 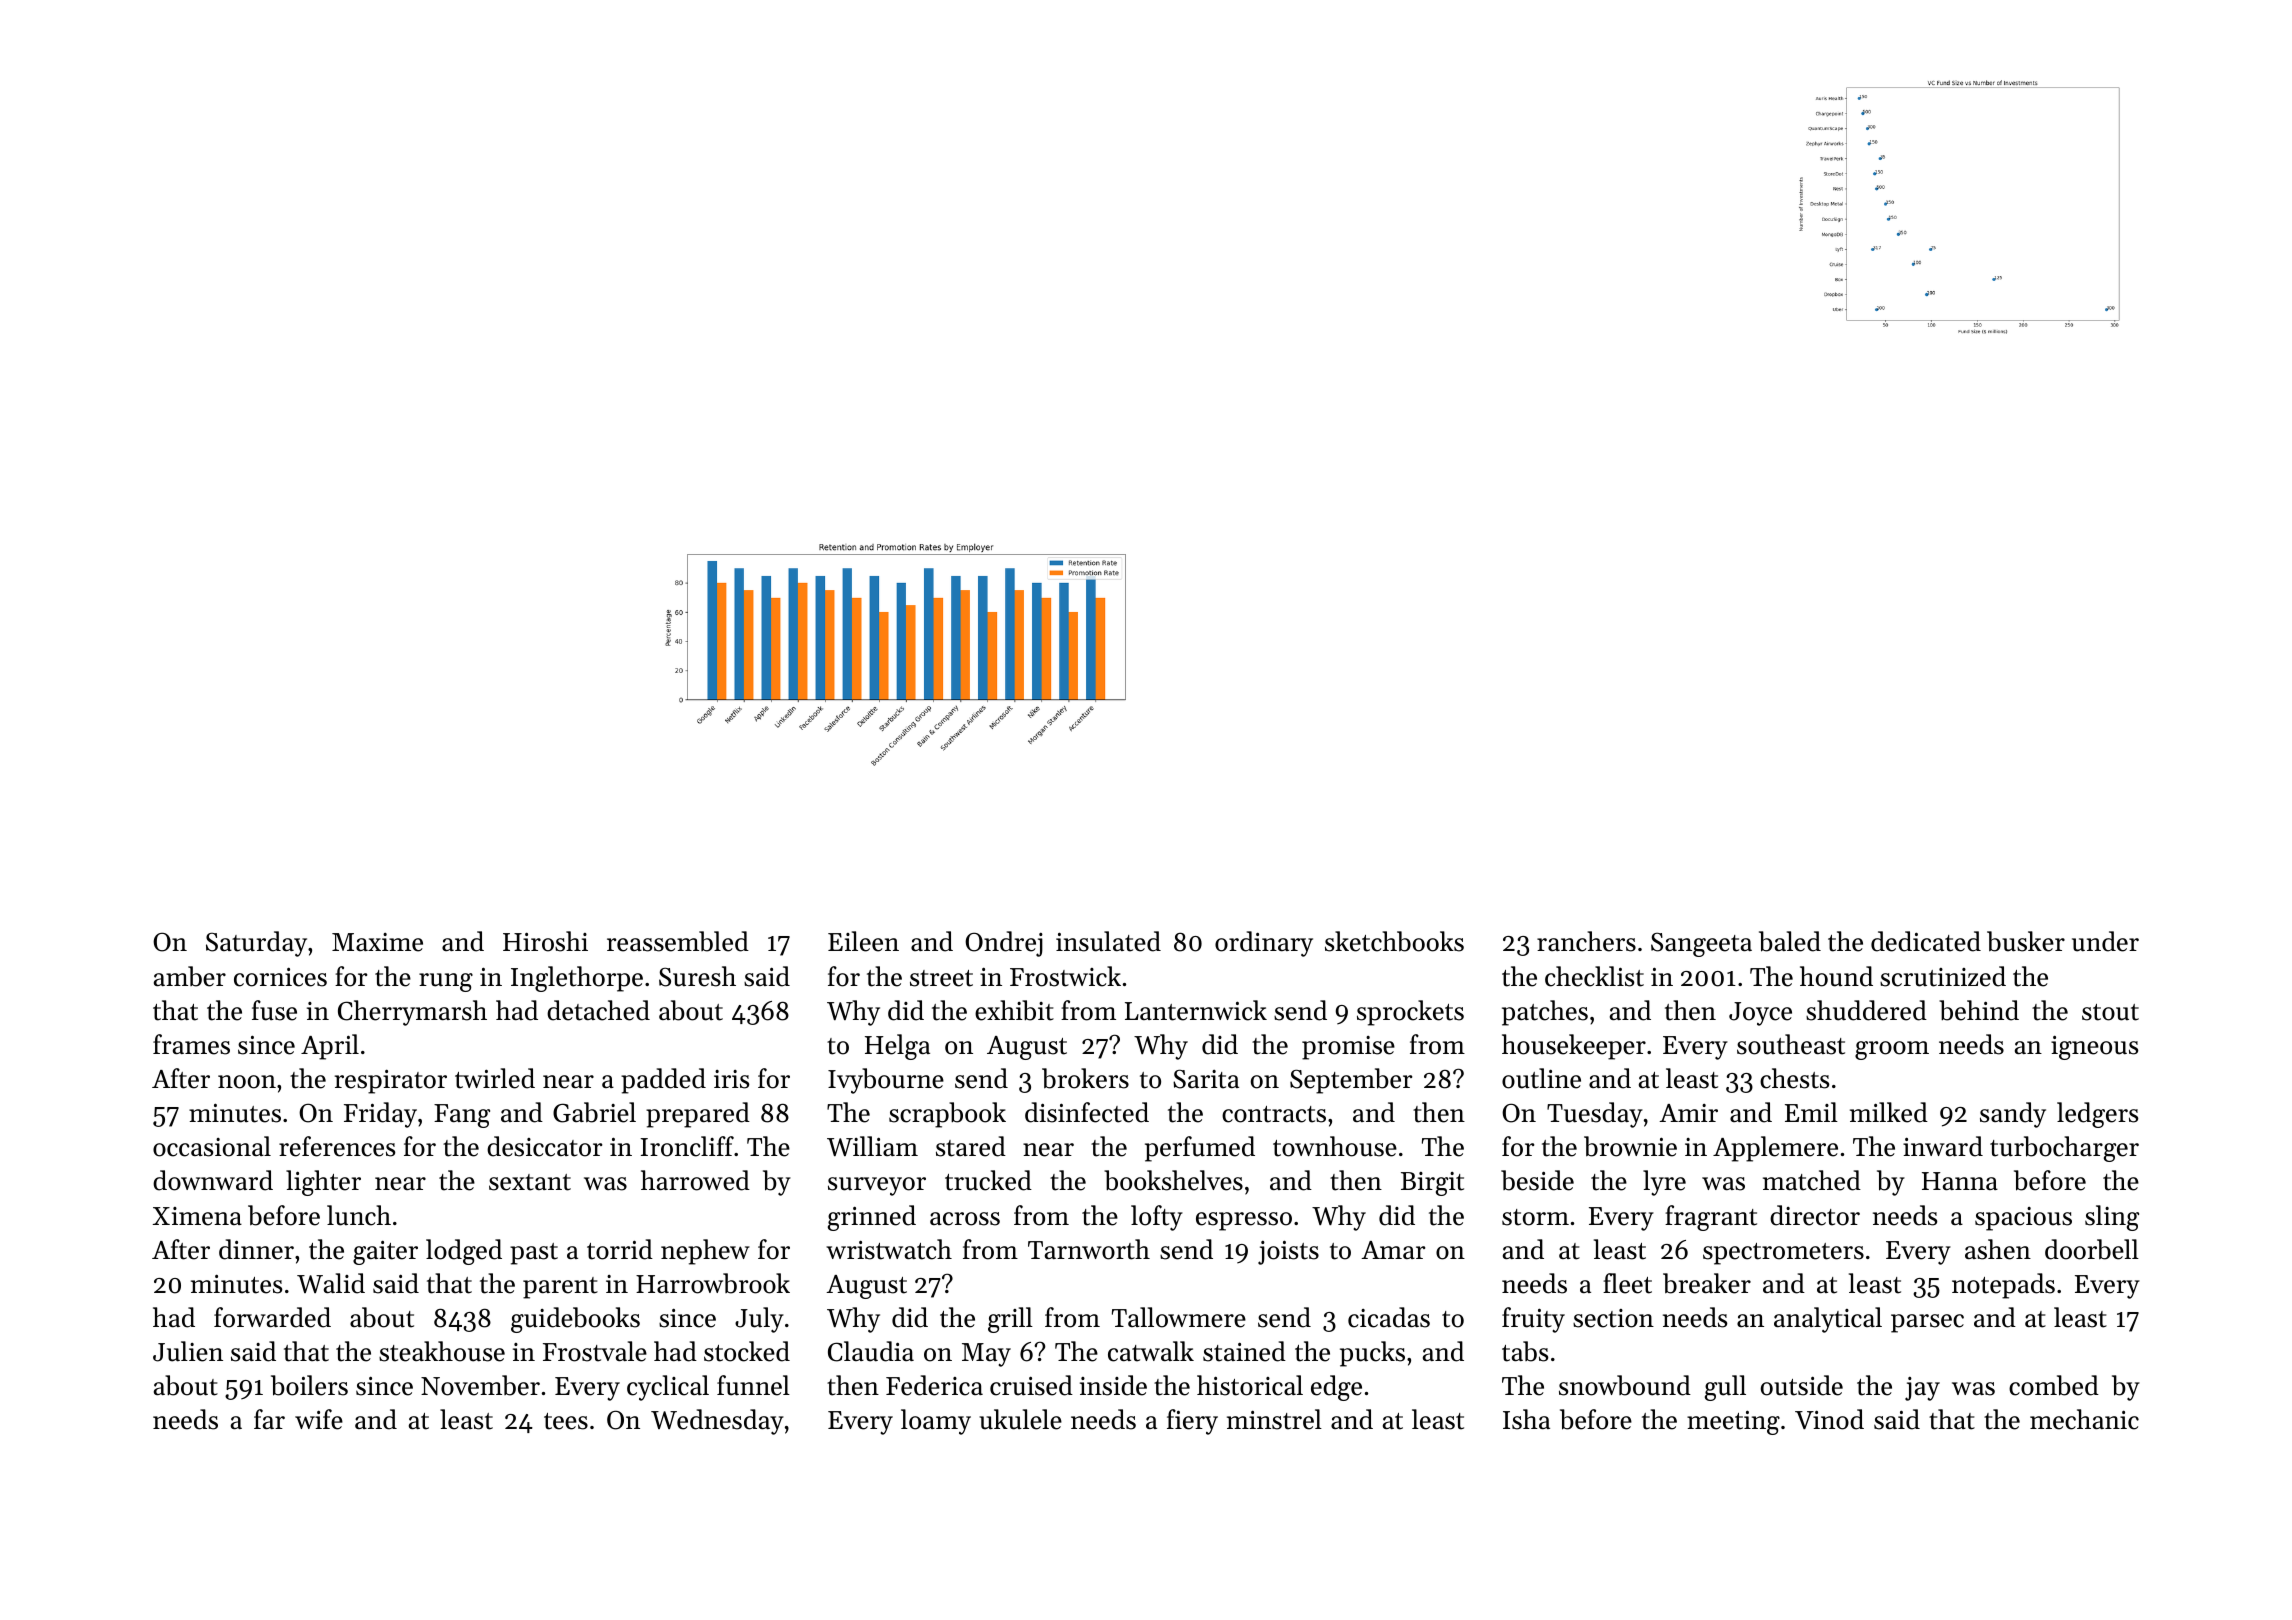 What do you see at coordinates (1410, 1013) in the image?
I see `sprockets` at bounding box center [1410, 1013].
